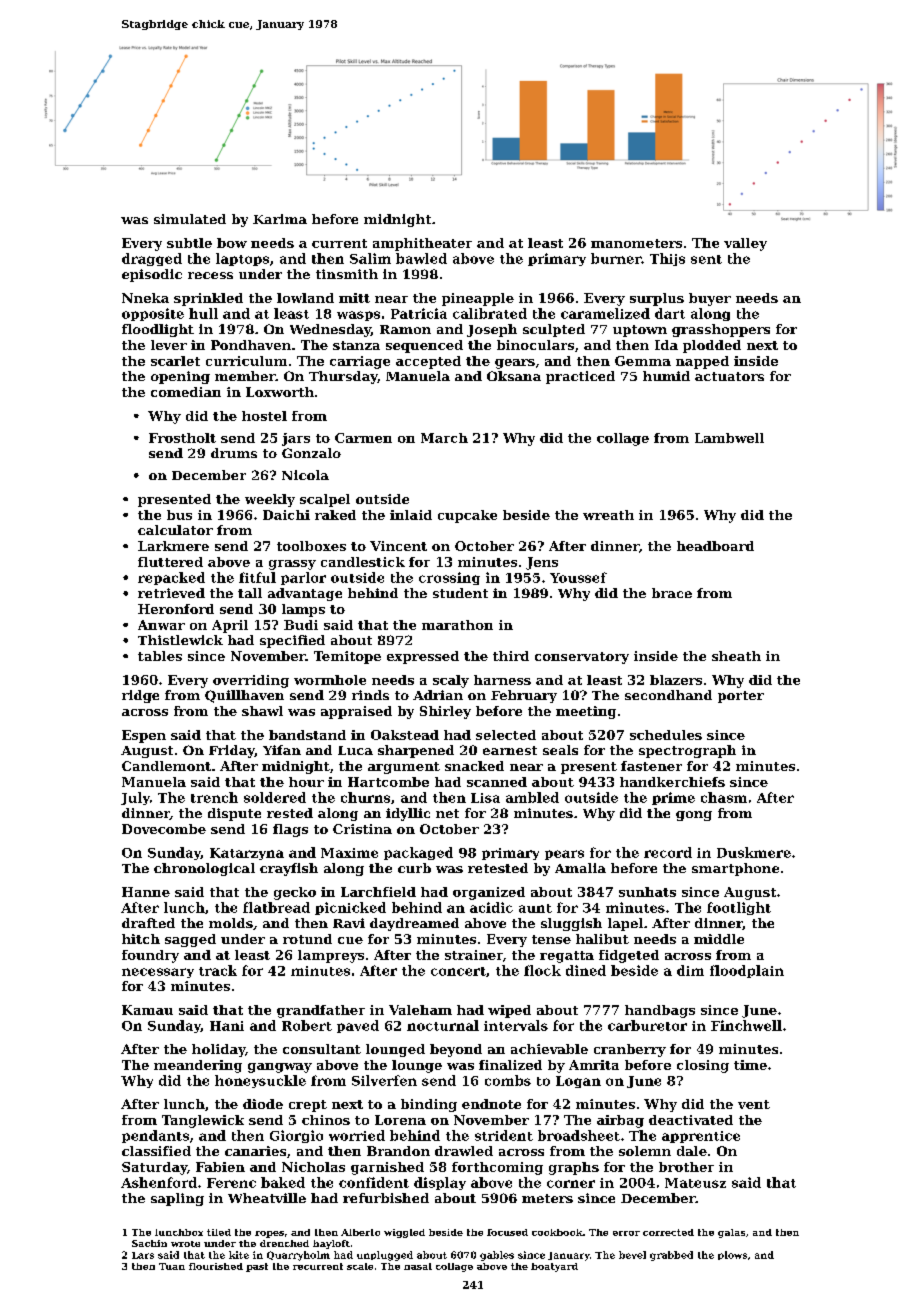 The height and width of the image is (1308, 924). Describe the element at coordinates (515, 364) in the image. I see `gears` at that location.
